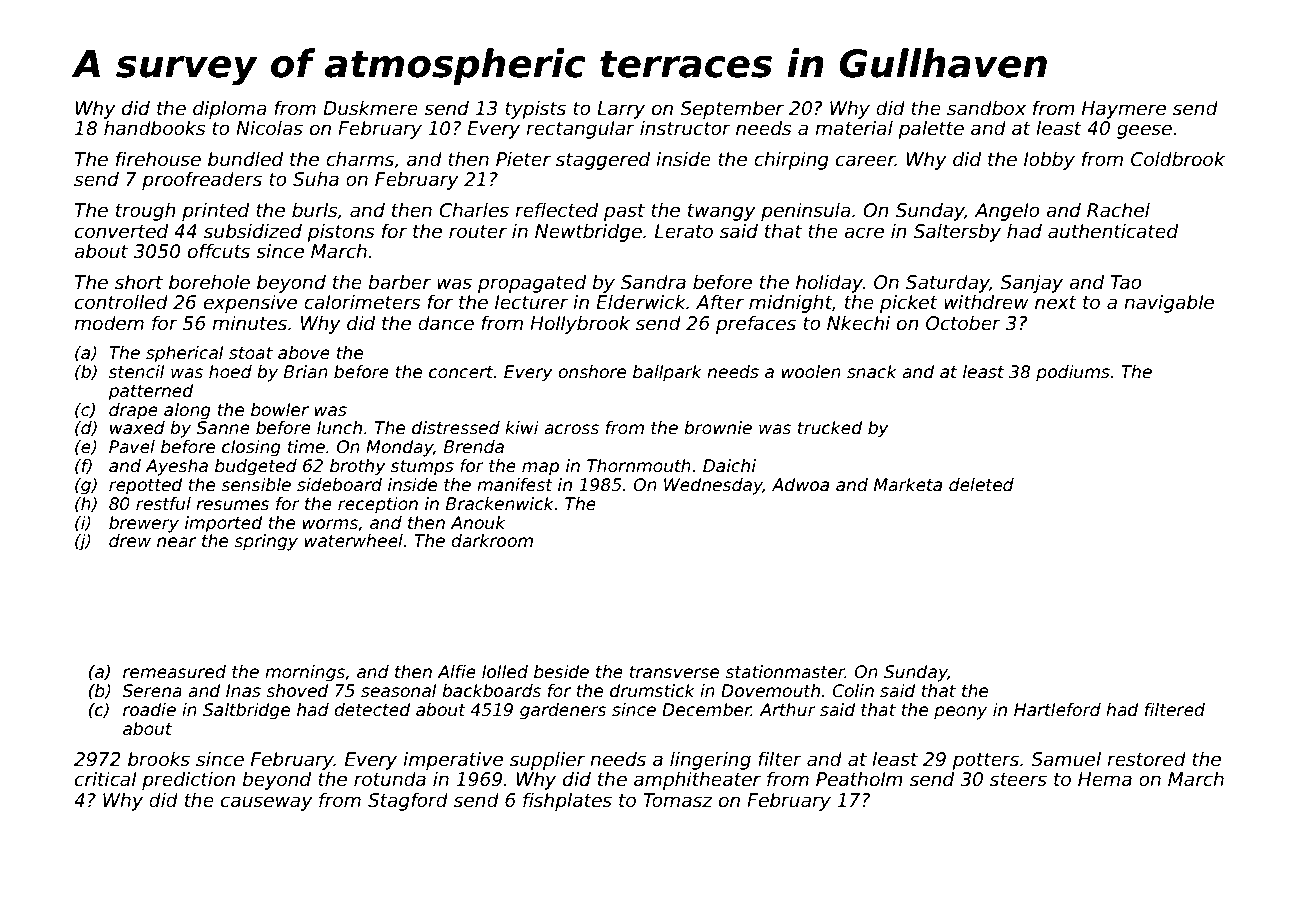  What do you see at coordinates (685, 128) in the page?
I see `instructor` at bounding box center [685, 128].
